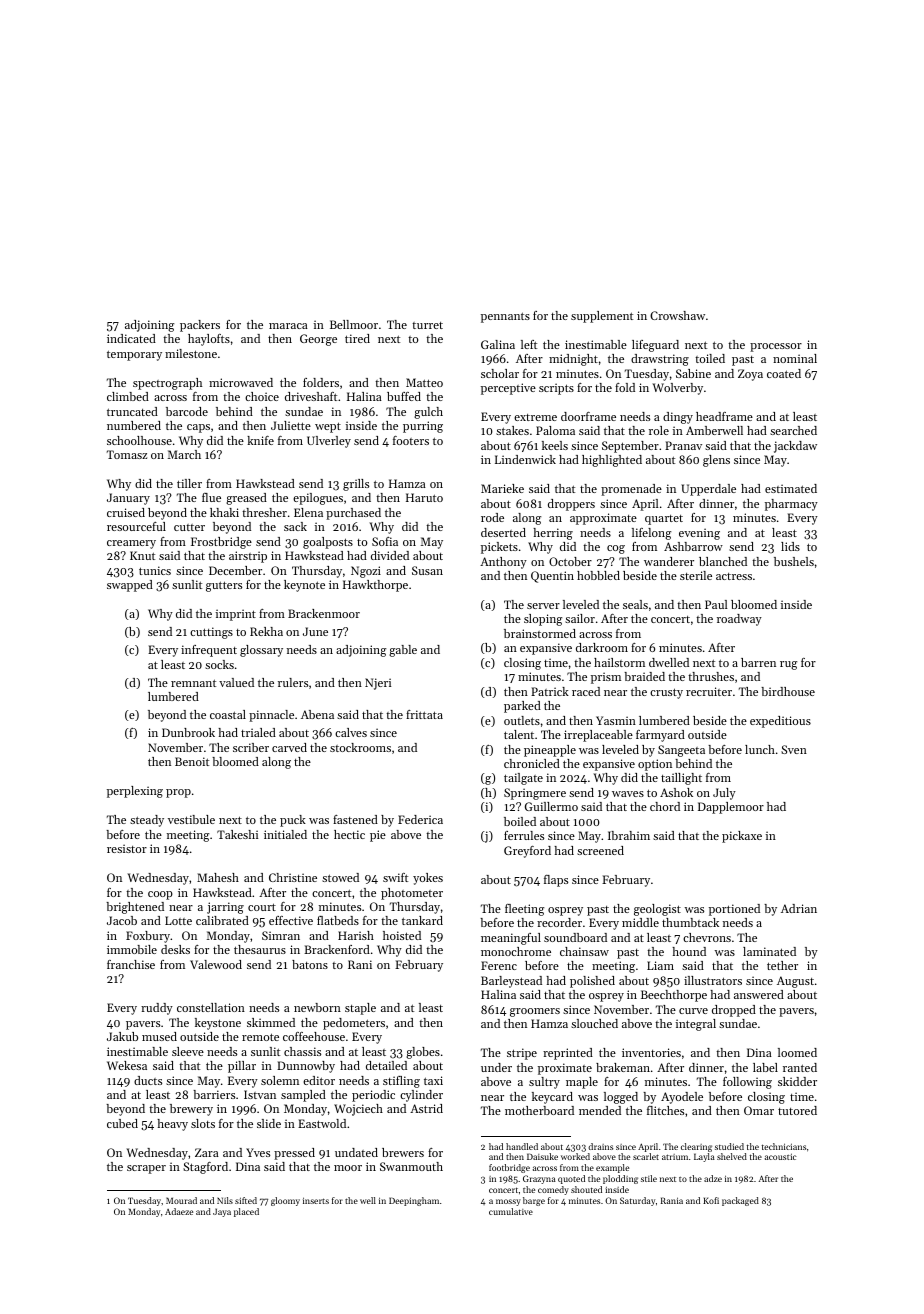 This document has height=1314, width=924. I want to click on Quentin, so click(552, 577).
